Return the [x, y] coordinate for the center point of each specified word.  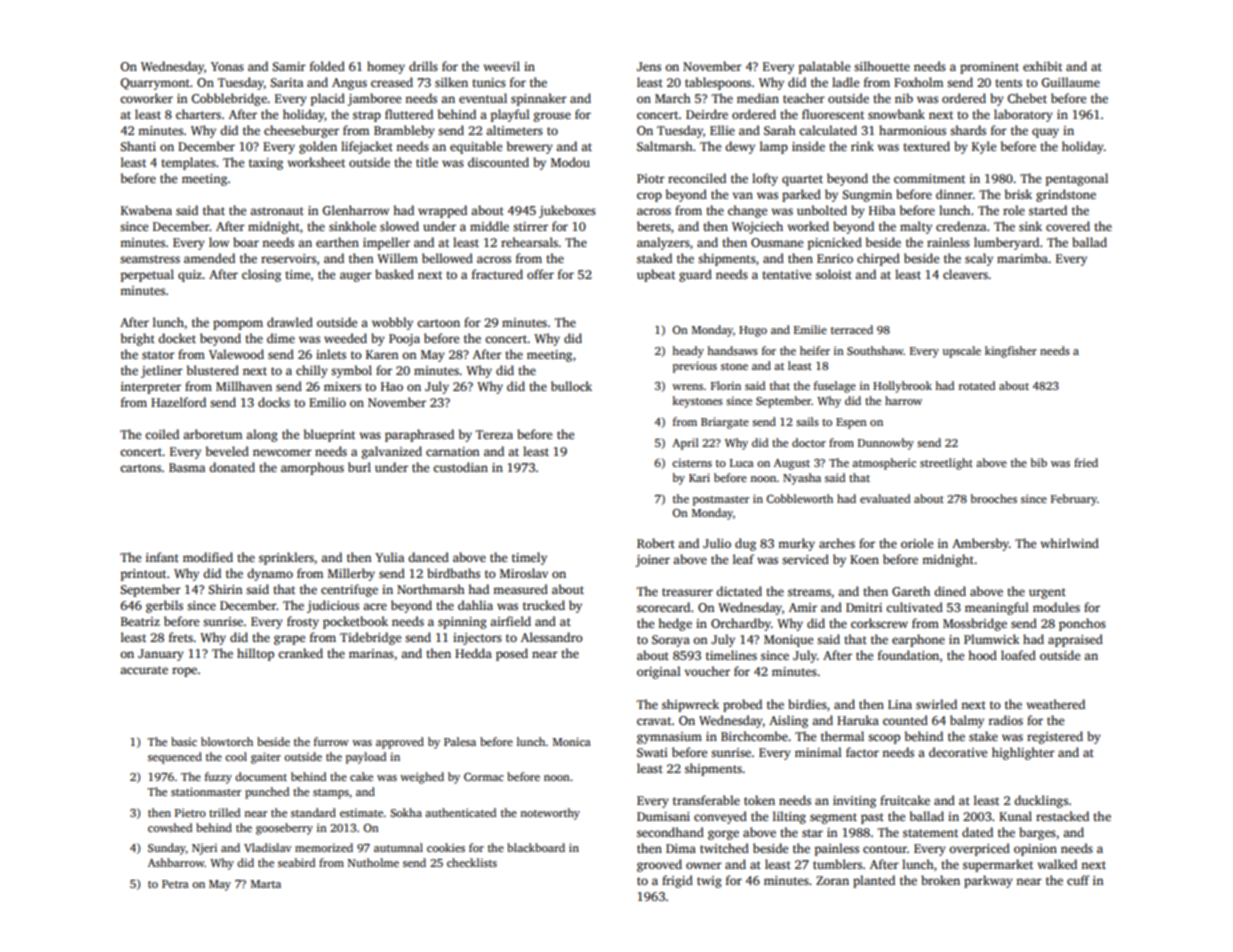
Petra [175, 884]
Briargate [725, 423]
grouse [552, 117]
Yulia [389, 557]
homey [386, 67]
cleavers [965, 274]
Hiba [882, 210]
